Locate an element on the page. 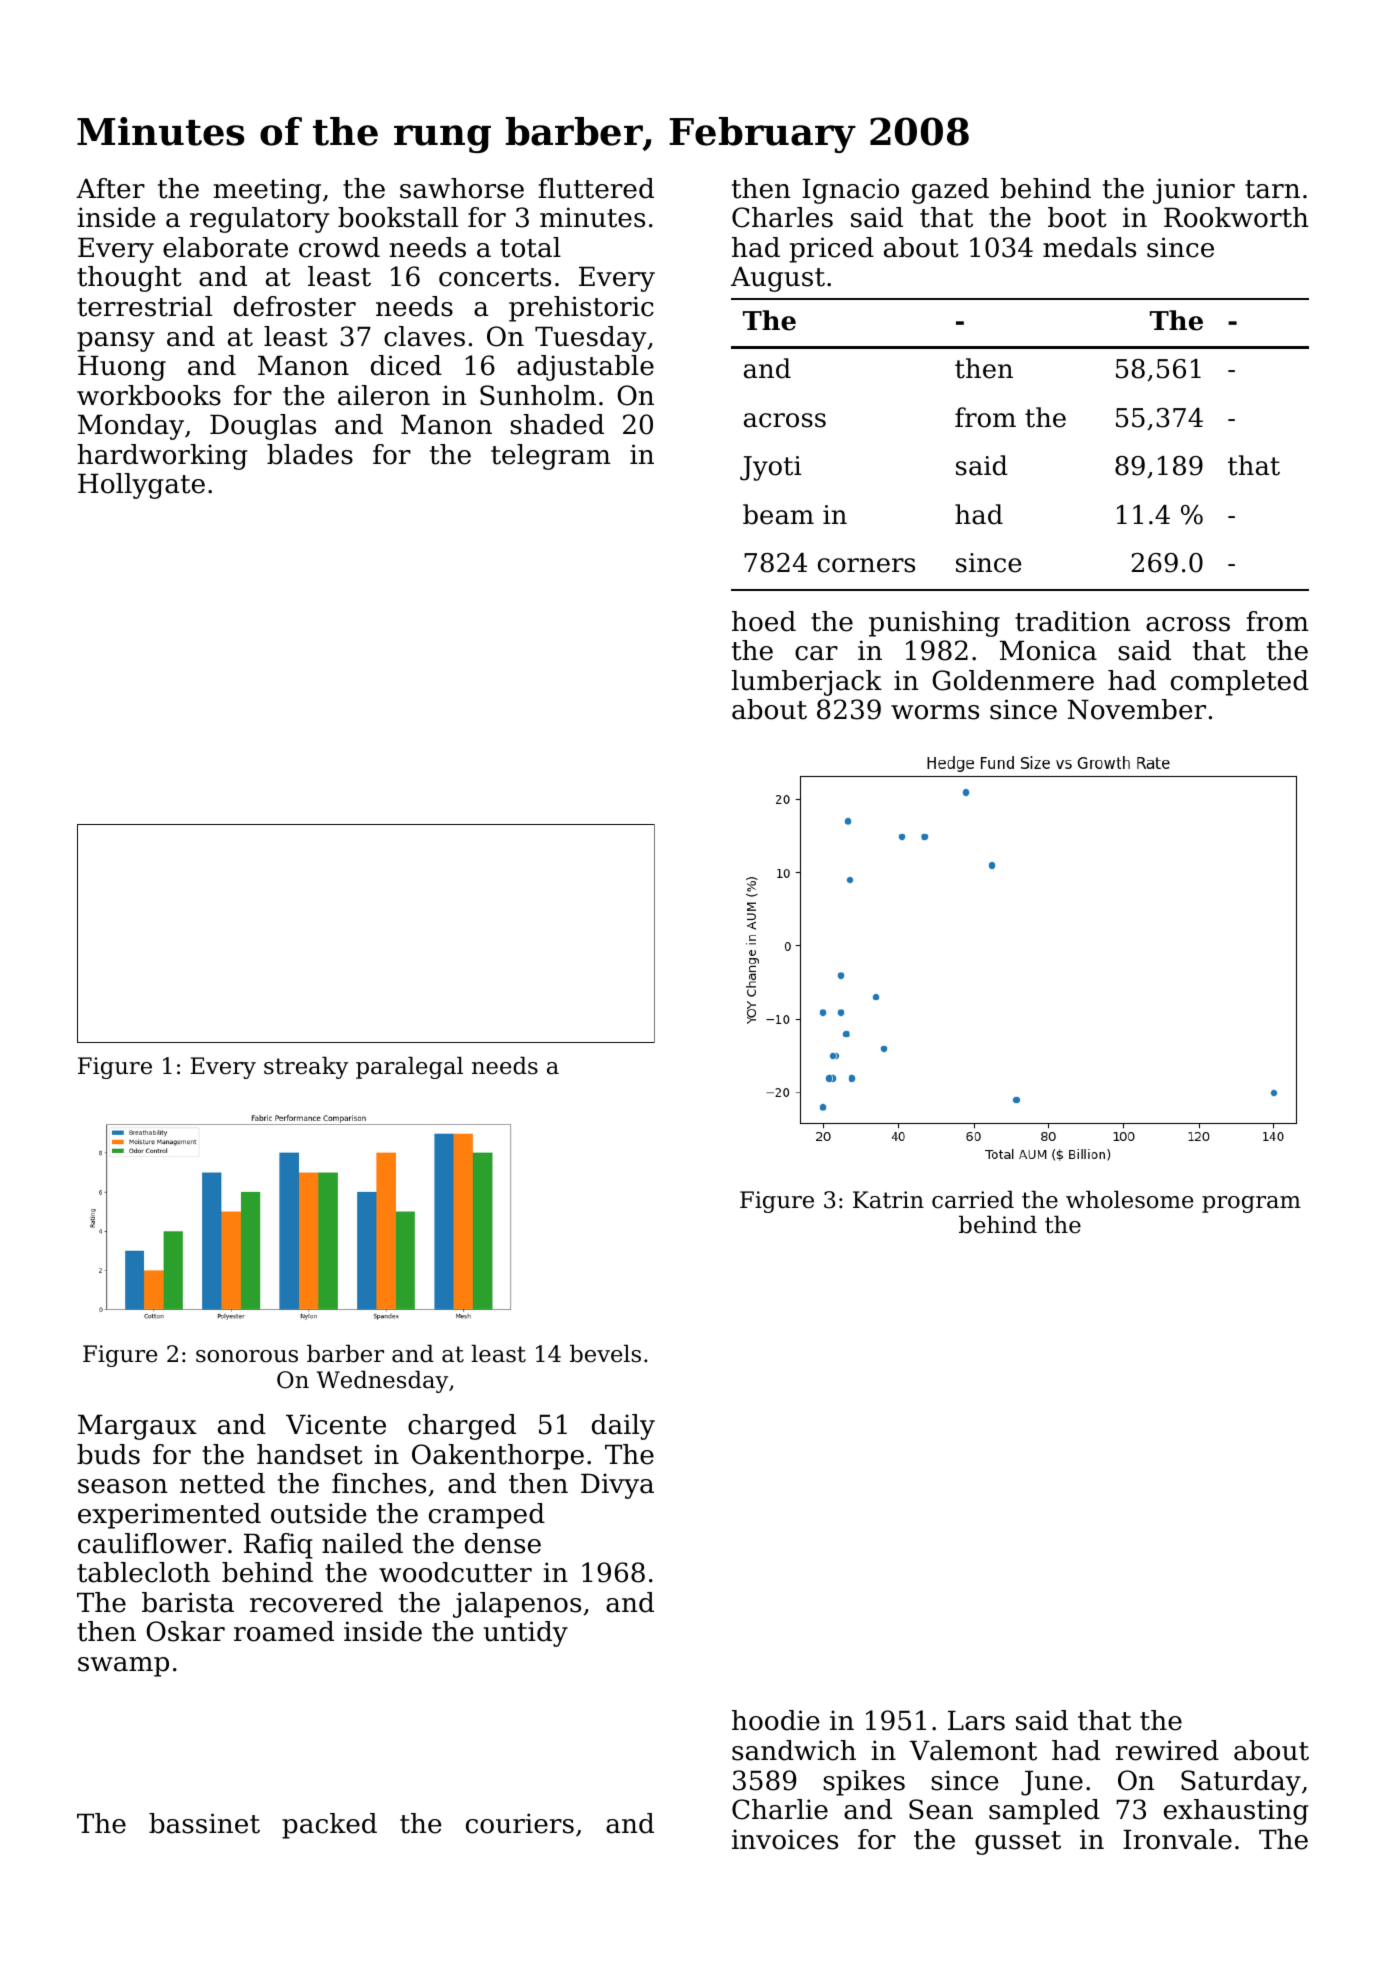 The image size is (1386, 1969). program is located at coordinates (1251, 1204).
